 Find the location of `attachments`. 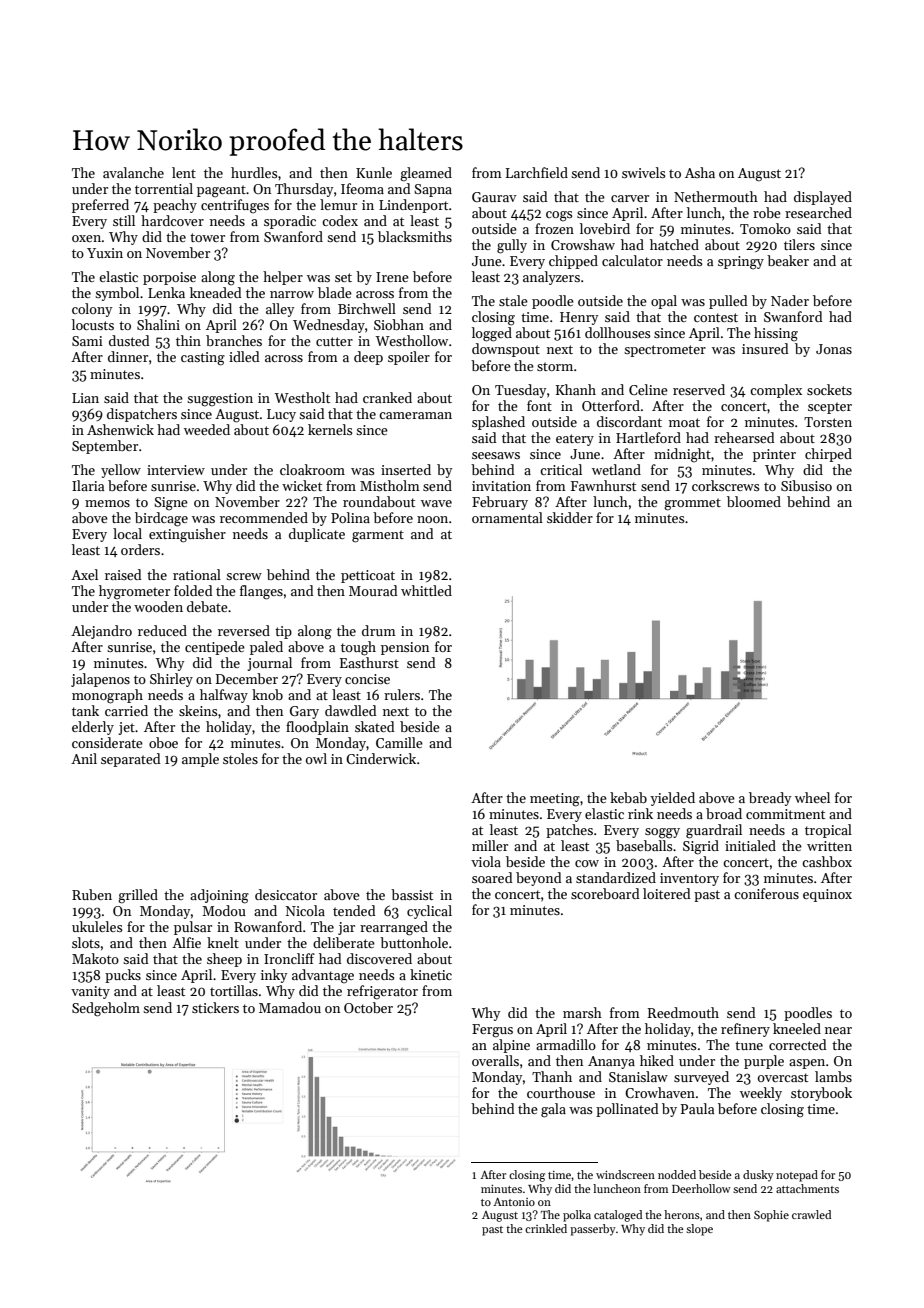

attachments is located at coordinates (807, 1188).
